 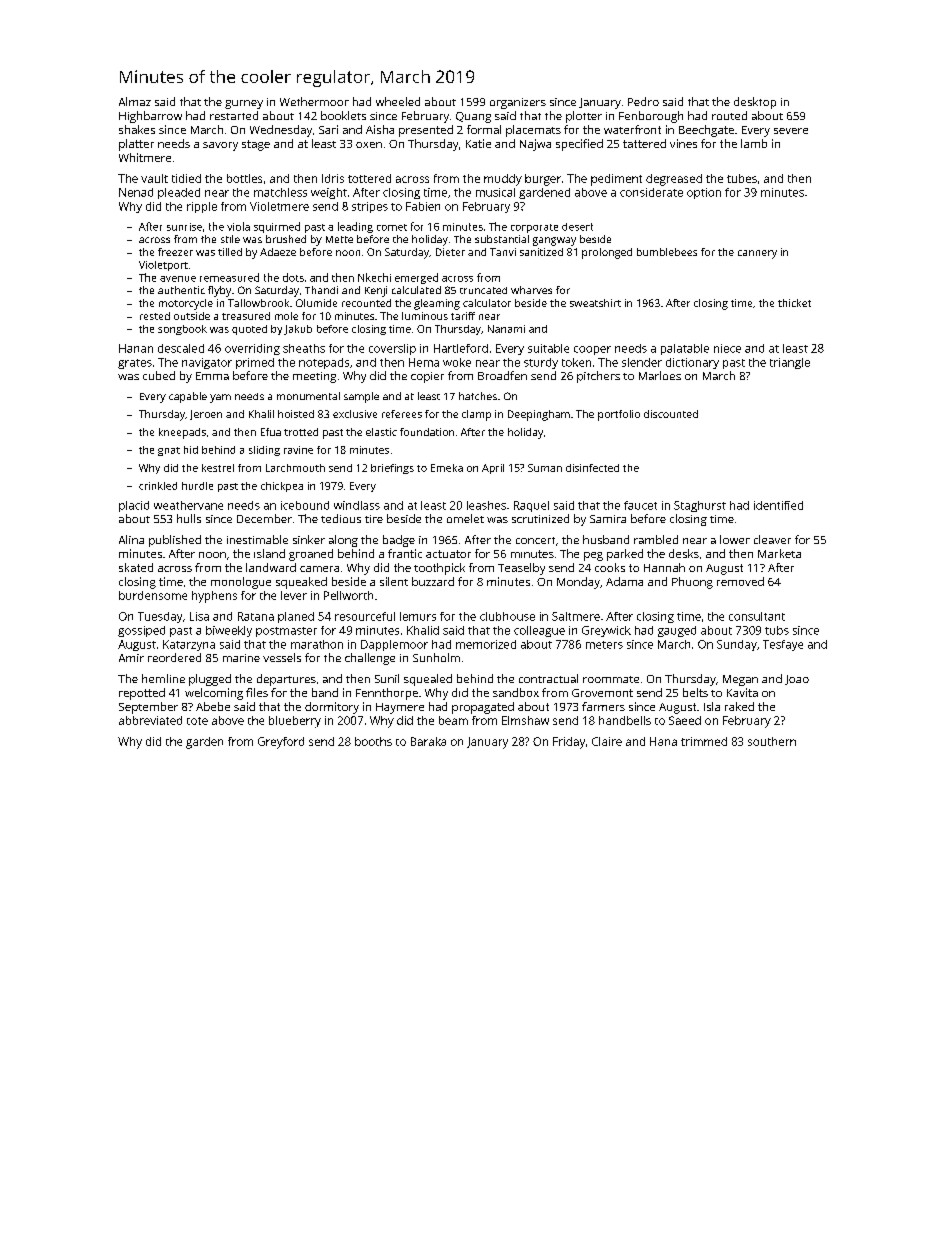 I want to click on Sari, so click(x=328, y=129).
